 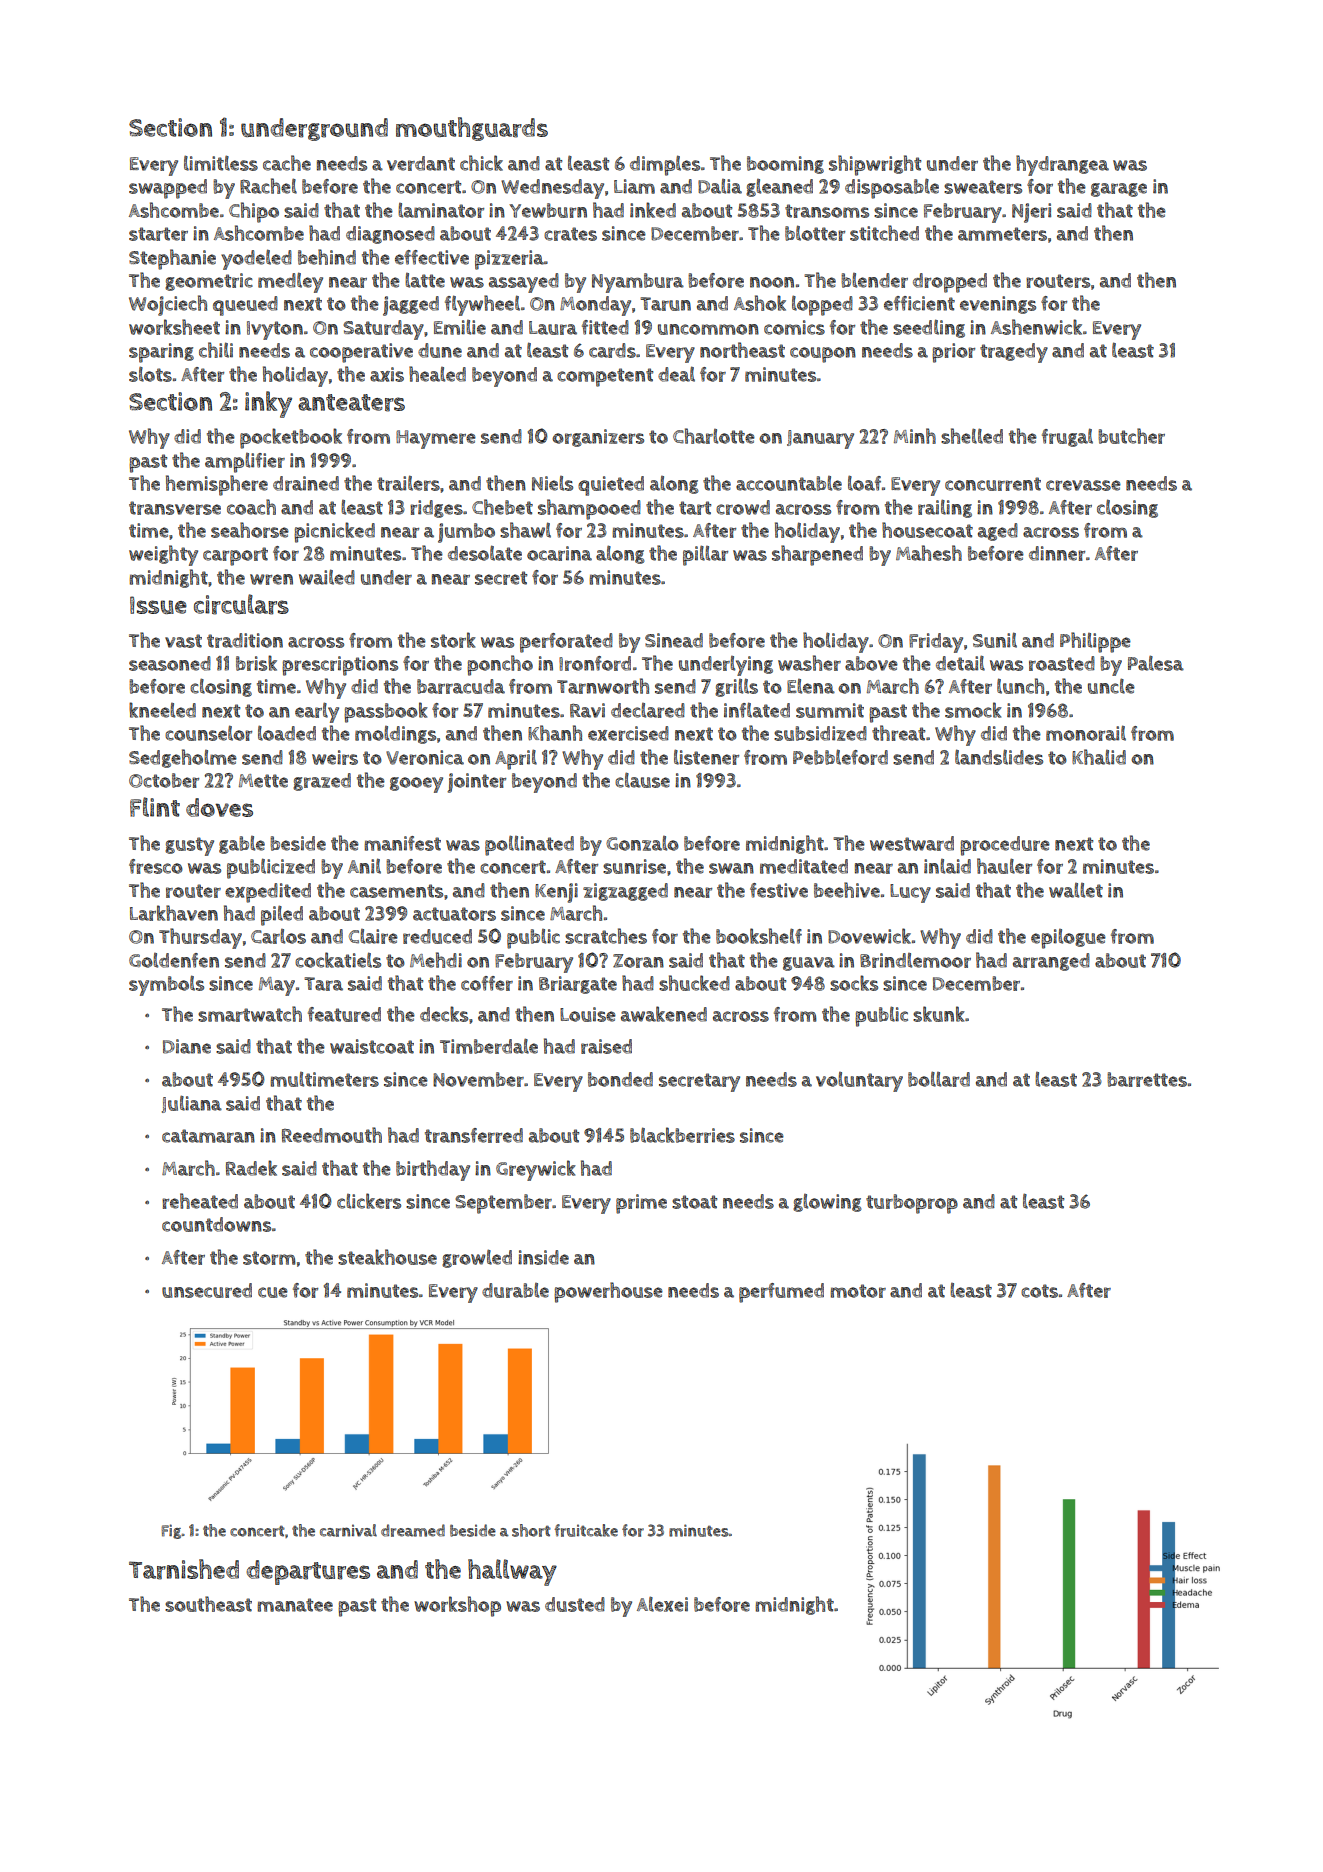 What do you see at coordinates (939, 1079) in the screenshot?
I see `bollard` at bounding box center [939, 1079].
